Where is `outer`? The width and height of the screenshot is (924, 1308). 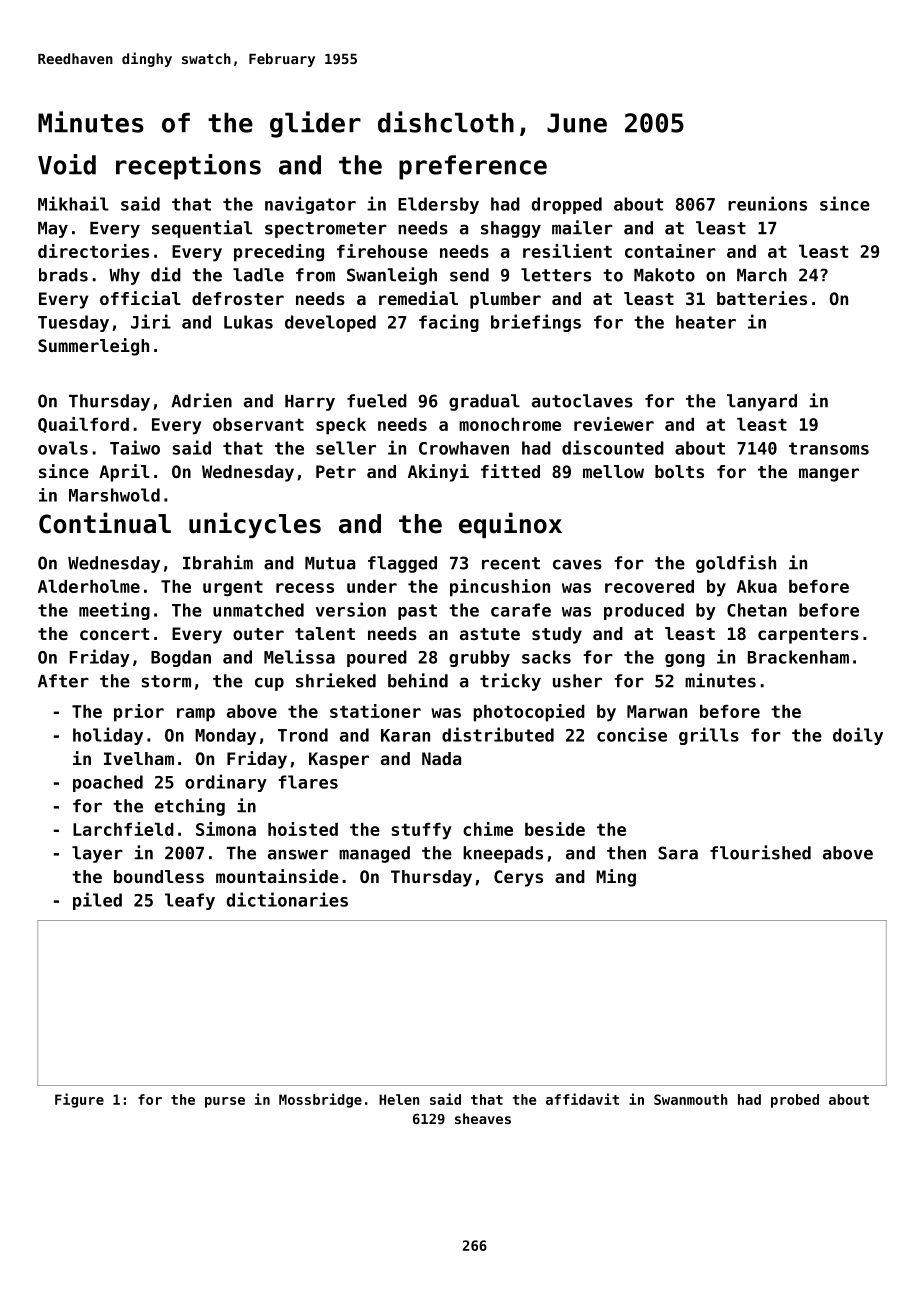
outer is located at coordinates (258, 634).
